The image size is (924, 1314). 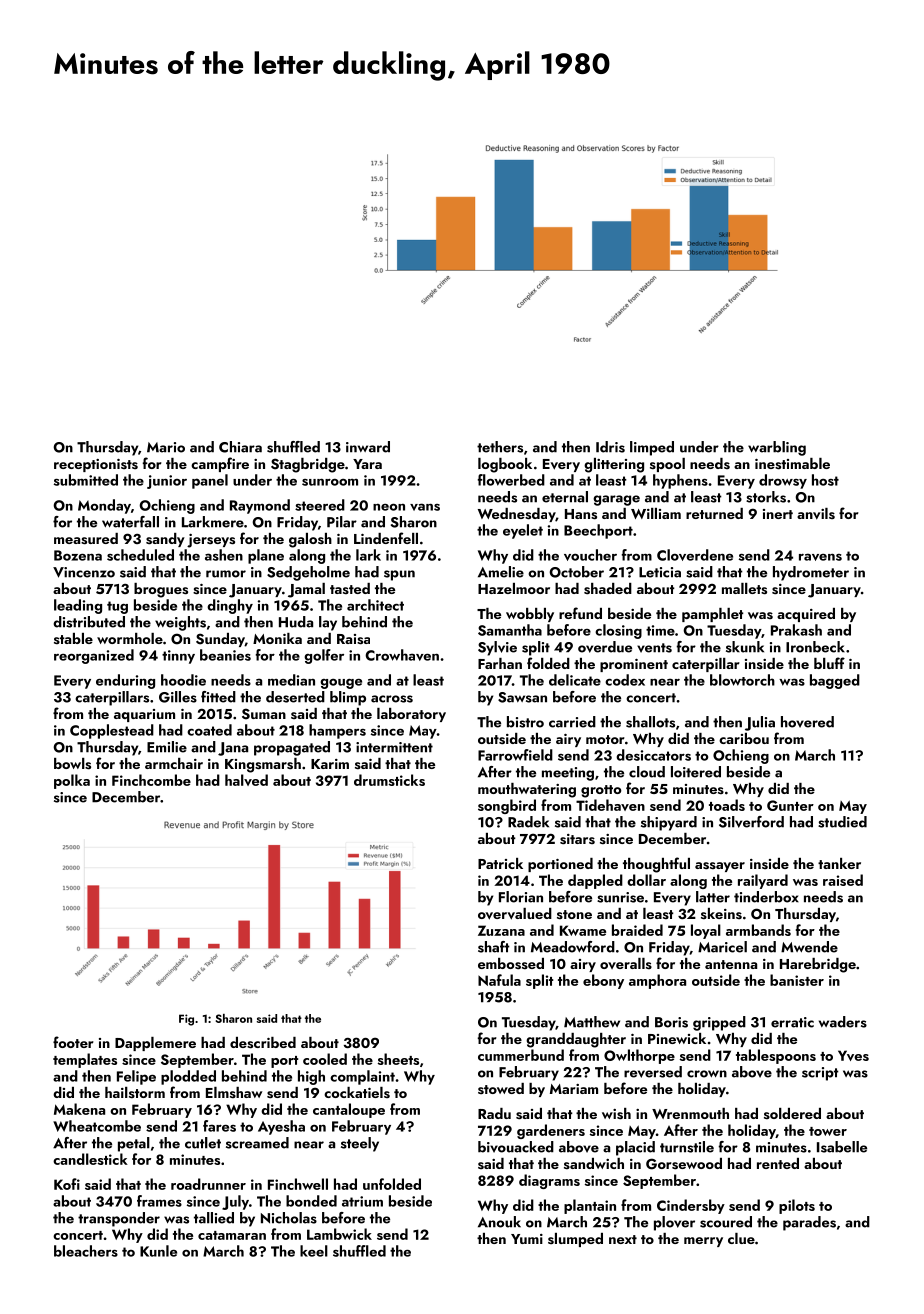 I want to click on frames, so click(x=159, y=1201).
